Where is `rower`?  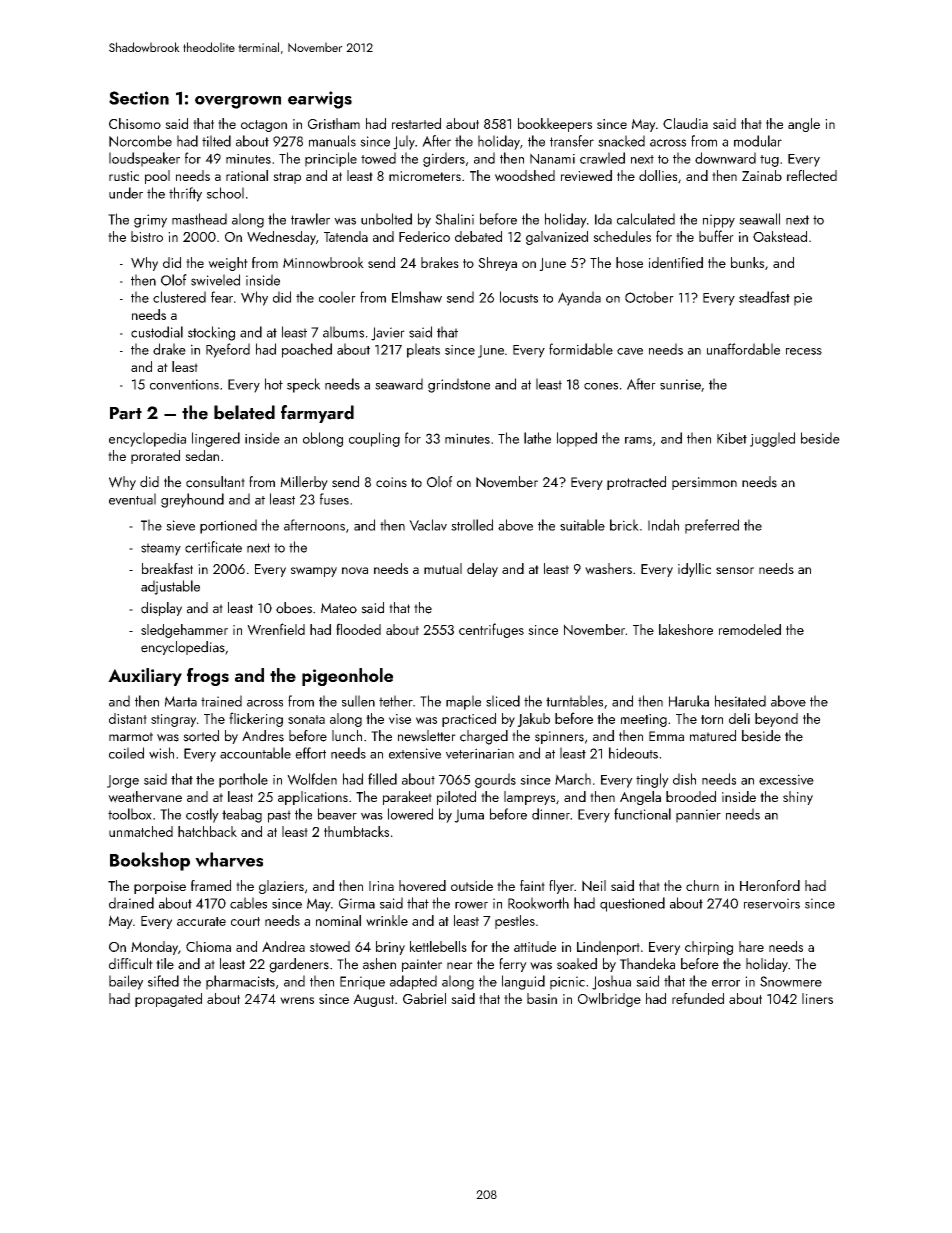
rower is located at coordinates (471, 905).
